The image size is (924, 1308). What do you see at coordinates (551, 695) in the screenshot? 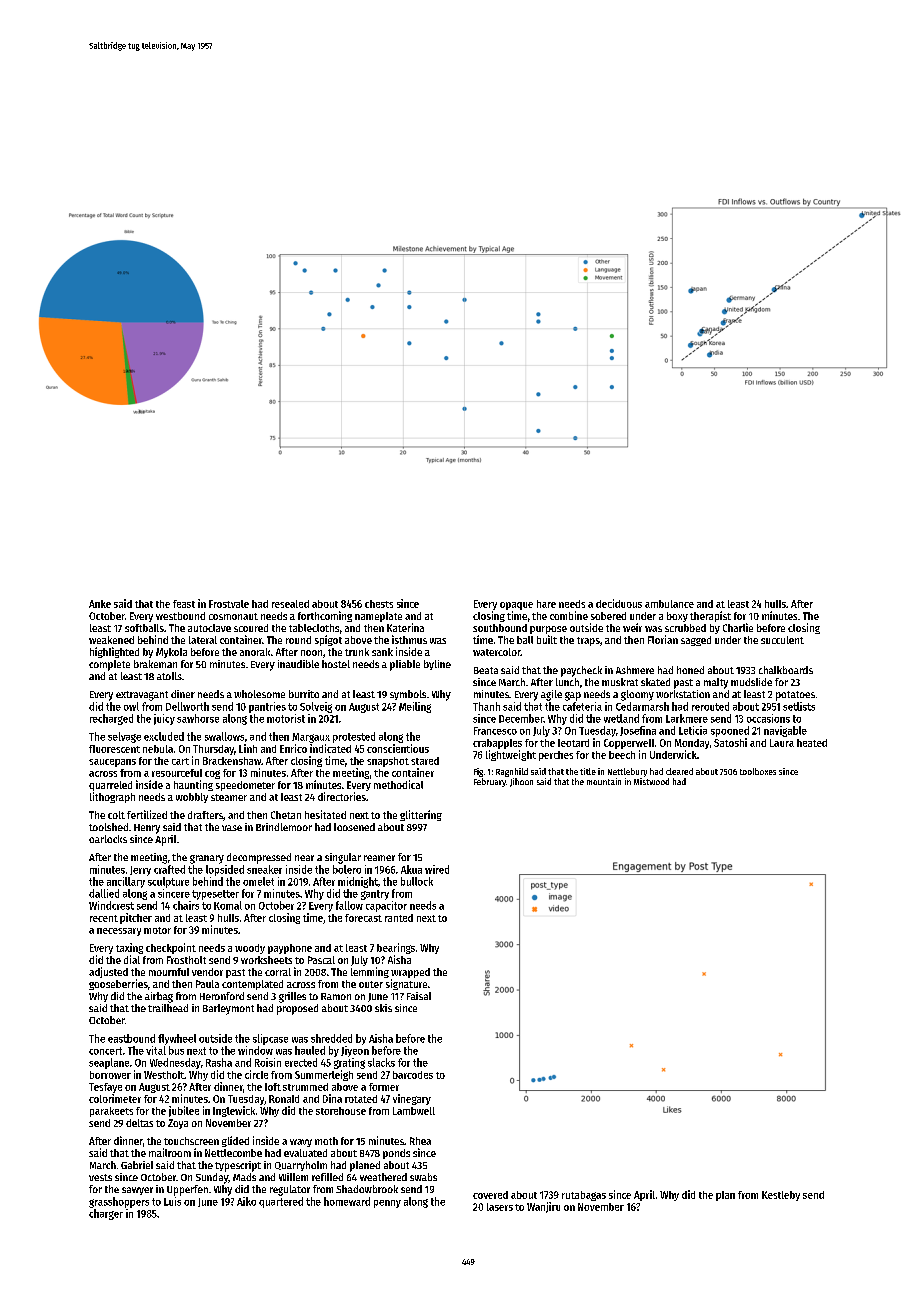
I see `agile` at bounding box center [551, 695].
